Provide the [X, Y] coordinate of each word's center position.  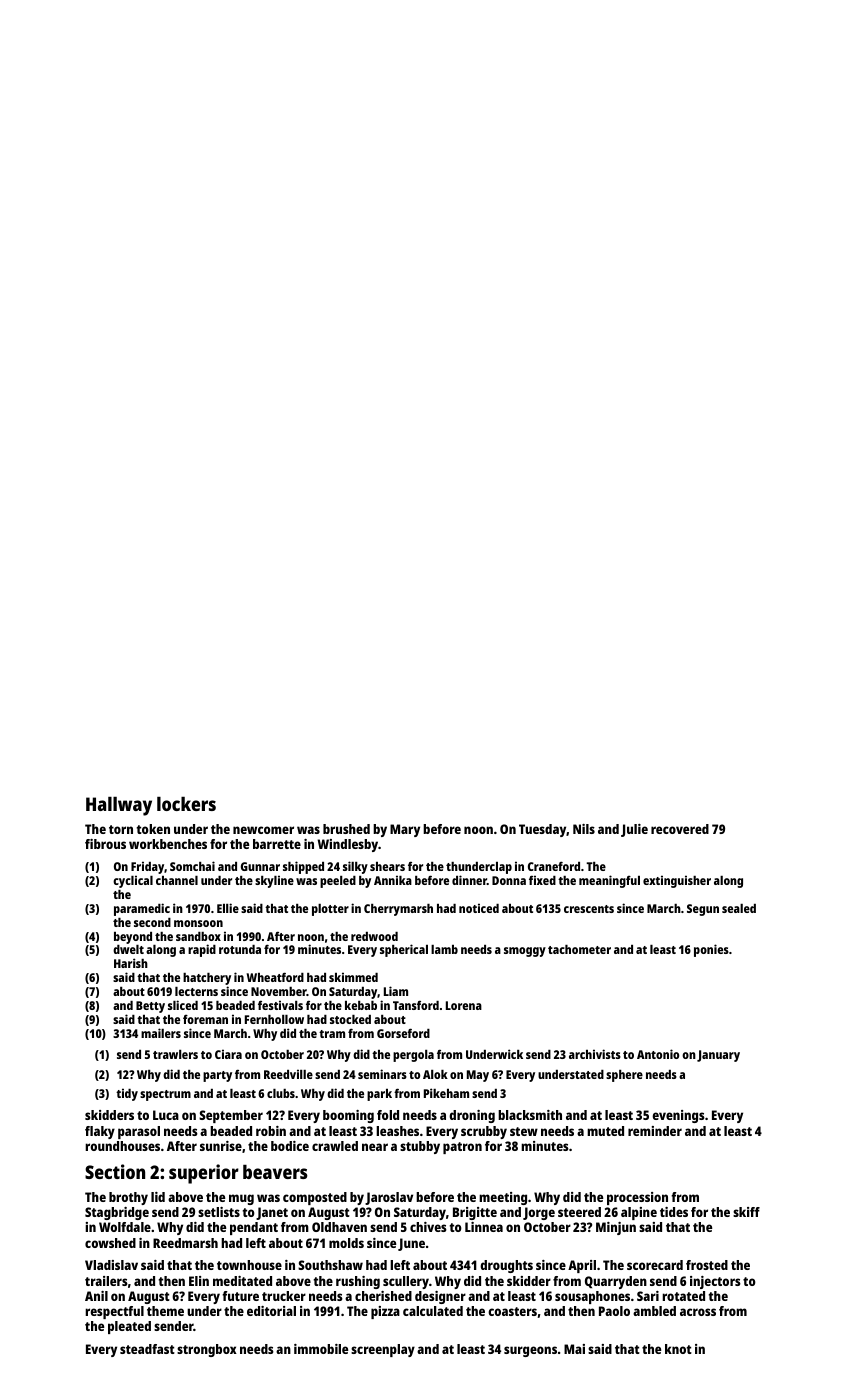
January [718, 1056]
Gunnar [260, 866]
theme [165, 1311]
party [217, 1076]
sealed [739, 908]
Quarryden [616, 1282]
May [478, 1076]
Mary [405, 830]
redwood [374, 936]
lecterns [196, 991]
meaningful [609, 881]
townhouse [249, 1265]
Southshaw [330, 1265]
